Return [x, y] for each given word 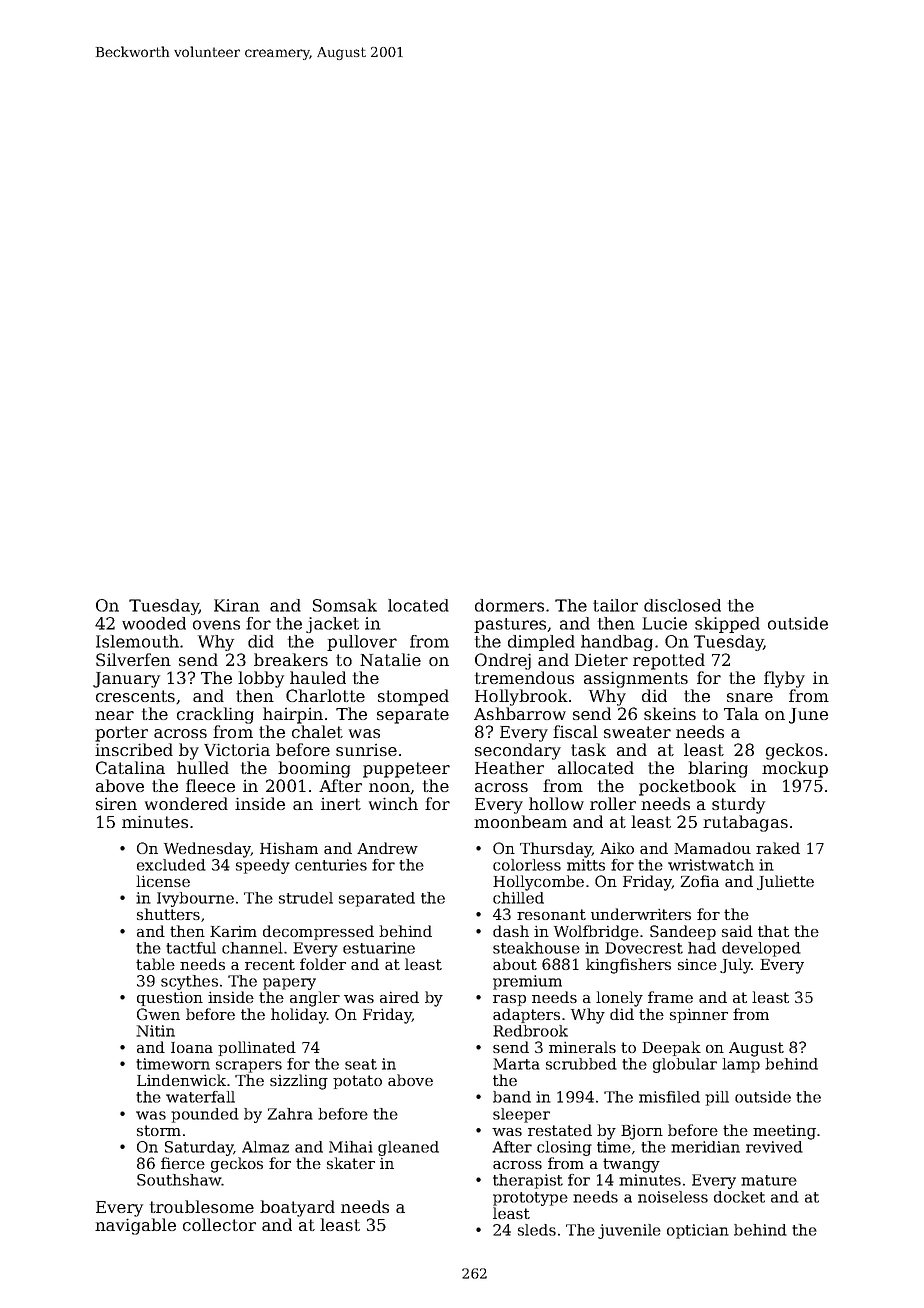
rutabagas [745, 823]
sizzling [299, 1082]
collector [219, 1224]
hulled [203, 767]
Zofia [699, 881]
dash [511, 931]
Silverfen [133, 659]
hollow [556, 803]
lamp [741, 1065]
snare [750, 697]
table [155, 964]
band [512, 1097]
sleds [537, 1230]
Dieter [601, 660]
